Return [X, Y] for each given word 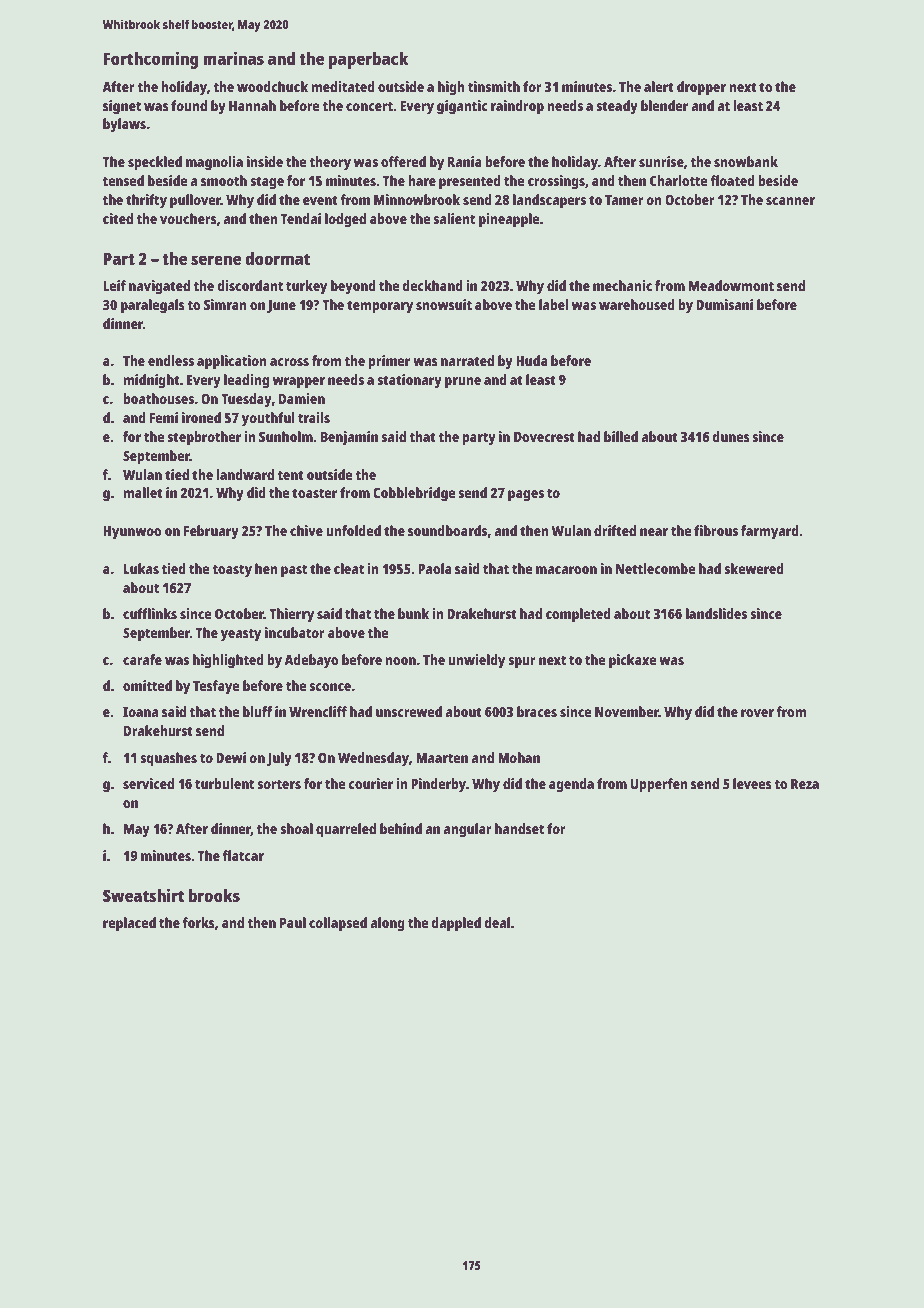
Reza [805, 784]
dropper [701, 88]
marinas [233, 58]
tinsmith [494, 86]
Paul [293, 922]
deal [497, 922]
